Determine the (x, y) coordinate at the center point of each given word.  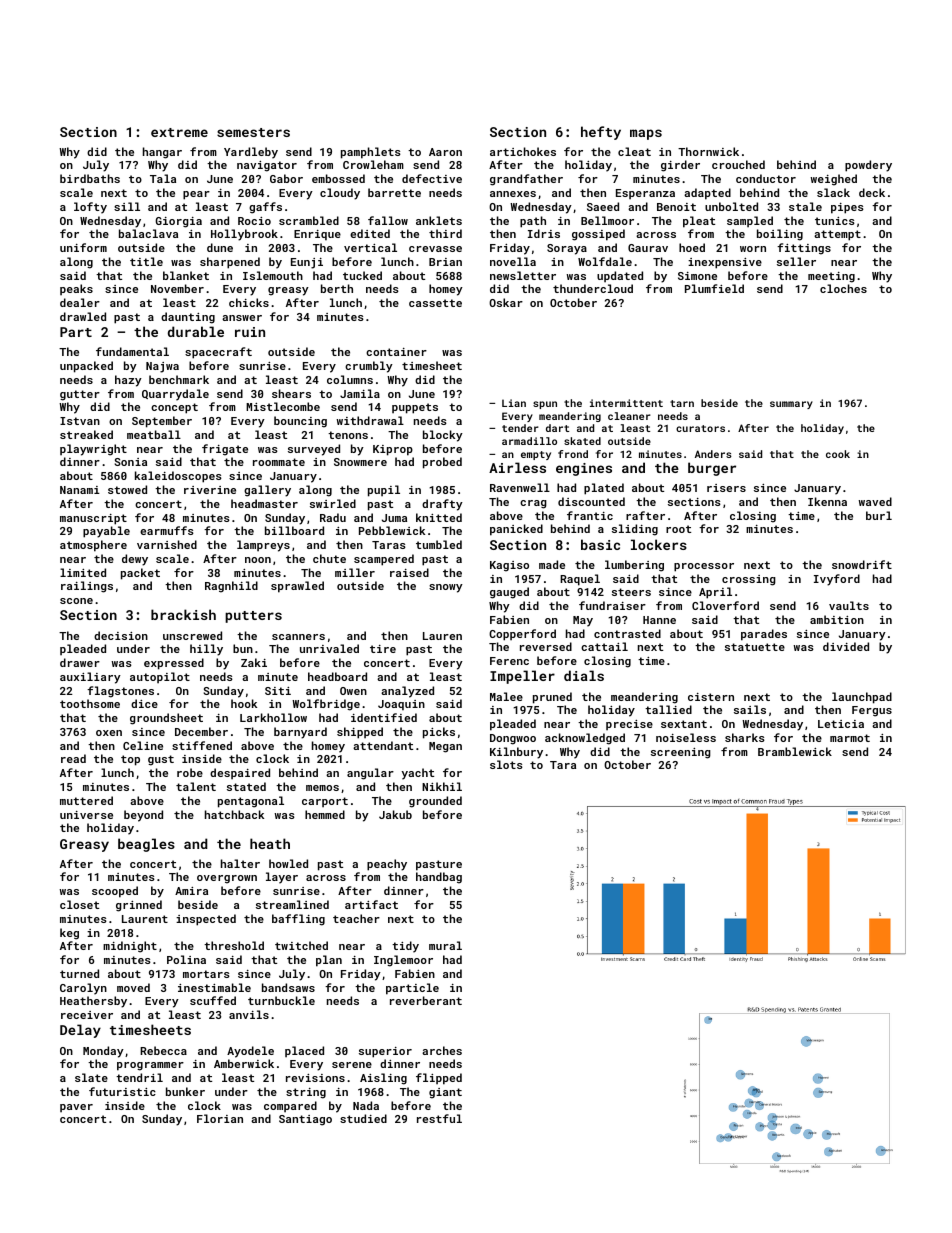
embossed (338, 178)
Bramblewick (795, 751)
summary (791, 405)
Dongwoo (513, 739)
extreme (179, 132)
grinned (139, 906)
